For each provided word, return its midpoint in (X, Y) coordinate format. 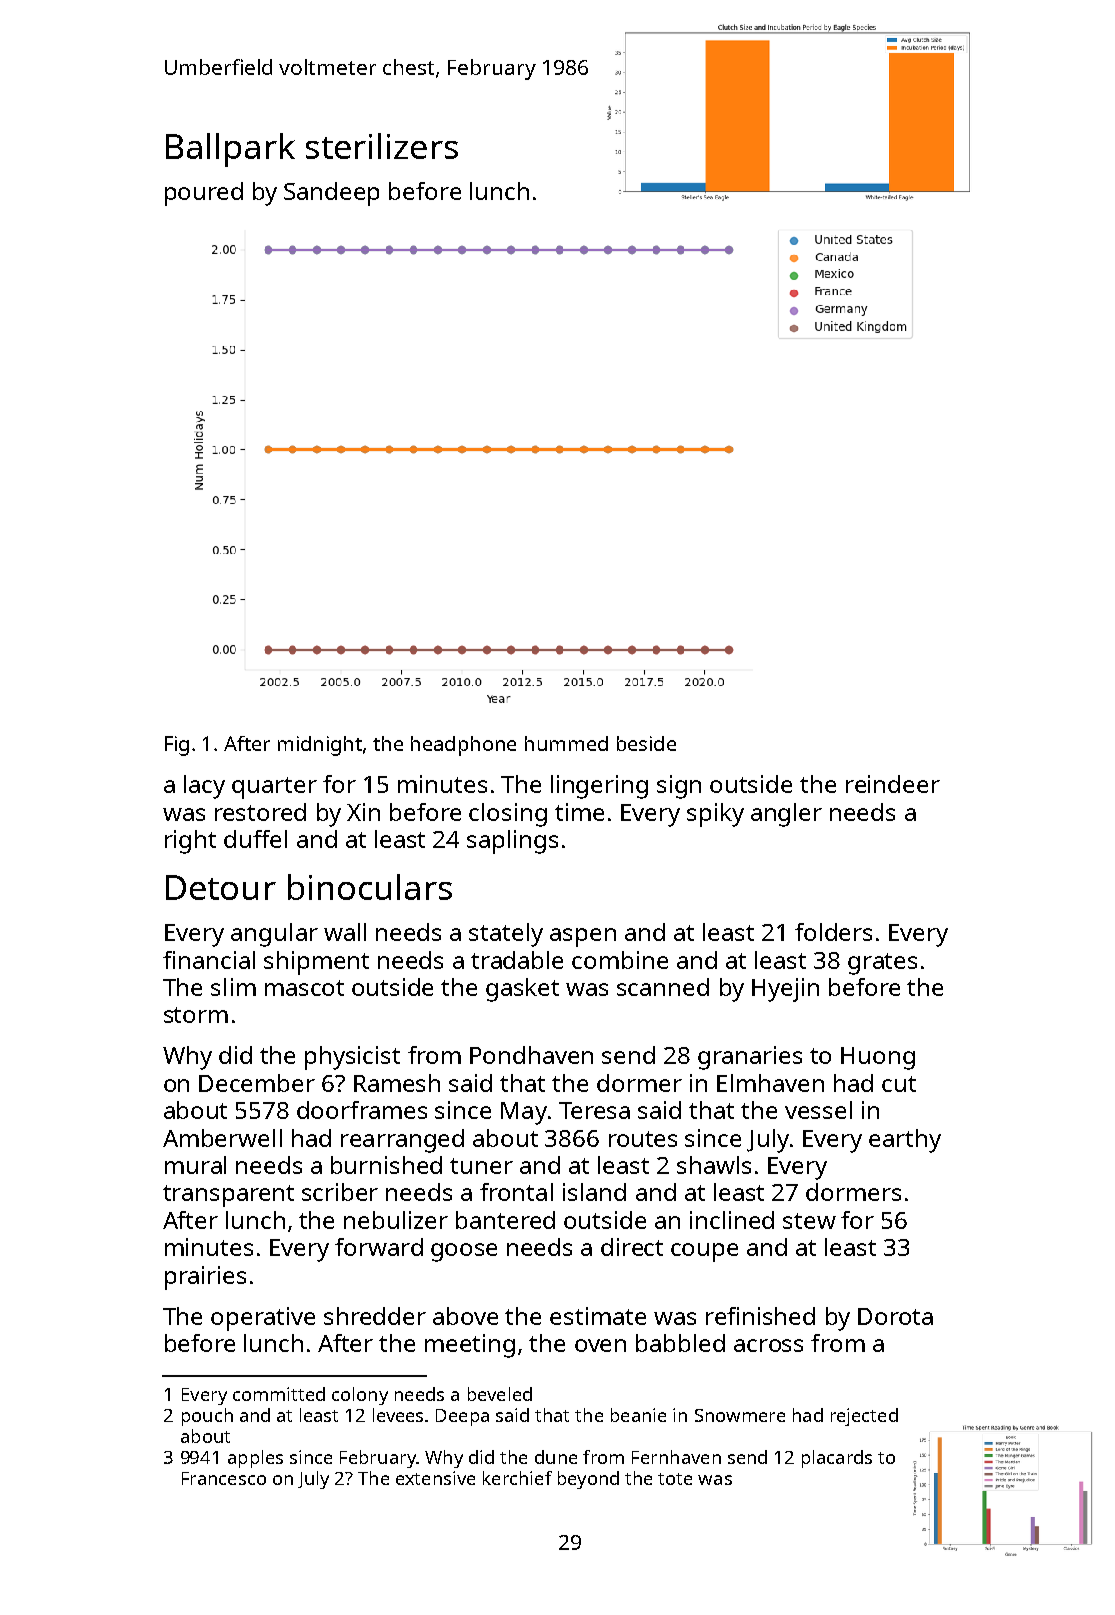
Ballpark (230, 150)
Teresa (594, 1110)
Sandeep (331, 194)
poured (204, 194)
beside (646, 743)
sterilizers (382, 146)
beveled (500, 1394)
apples (255, 1459)
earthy (905, 1141)
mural (195, 1165)
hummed (566, 743)
